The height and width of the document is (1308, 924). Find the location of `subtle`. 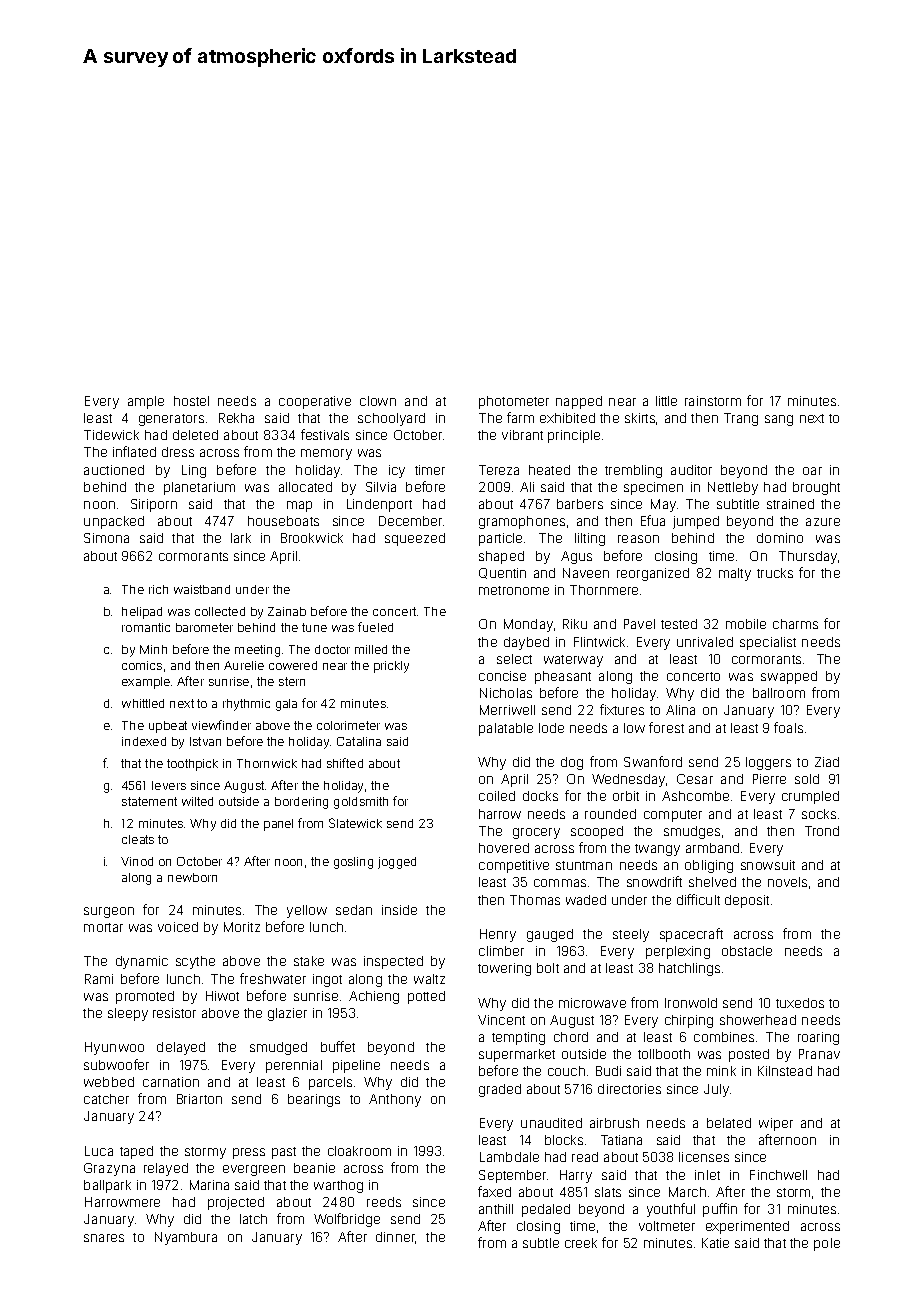

subtle is located at coordinates (541, 1243).
